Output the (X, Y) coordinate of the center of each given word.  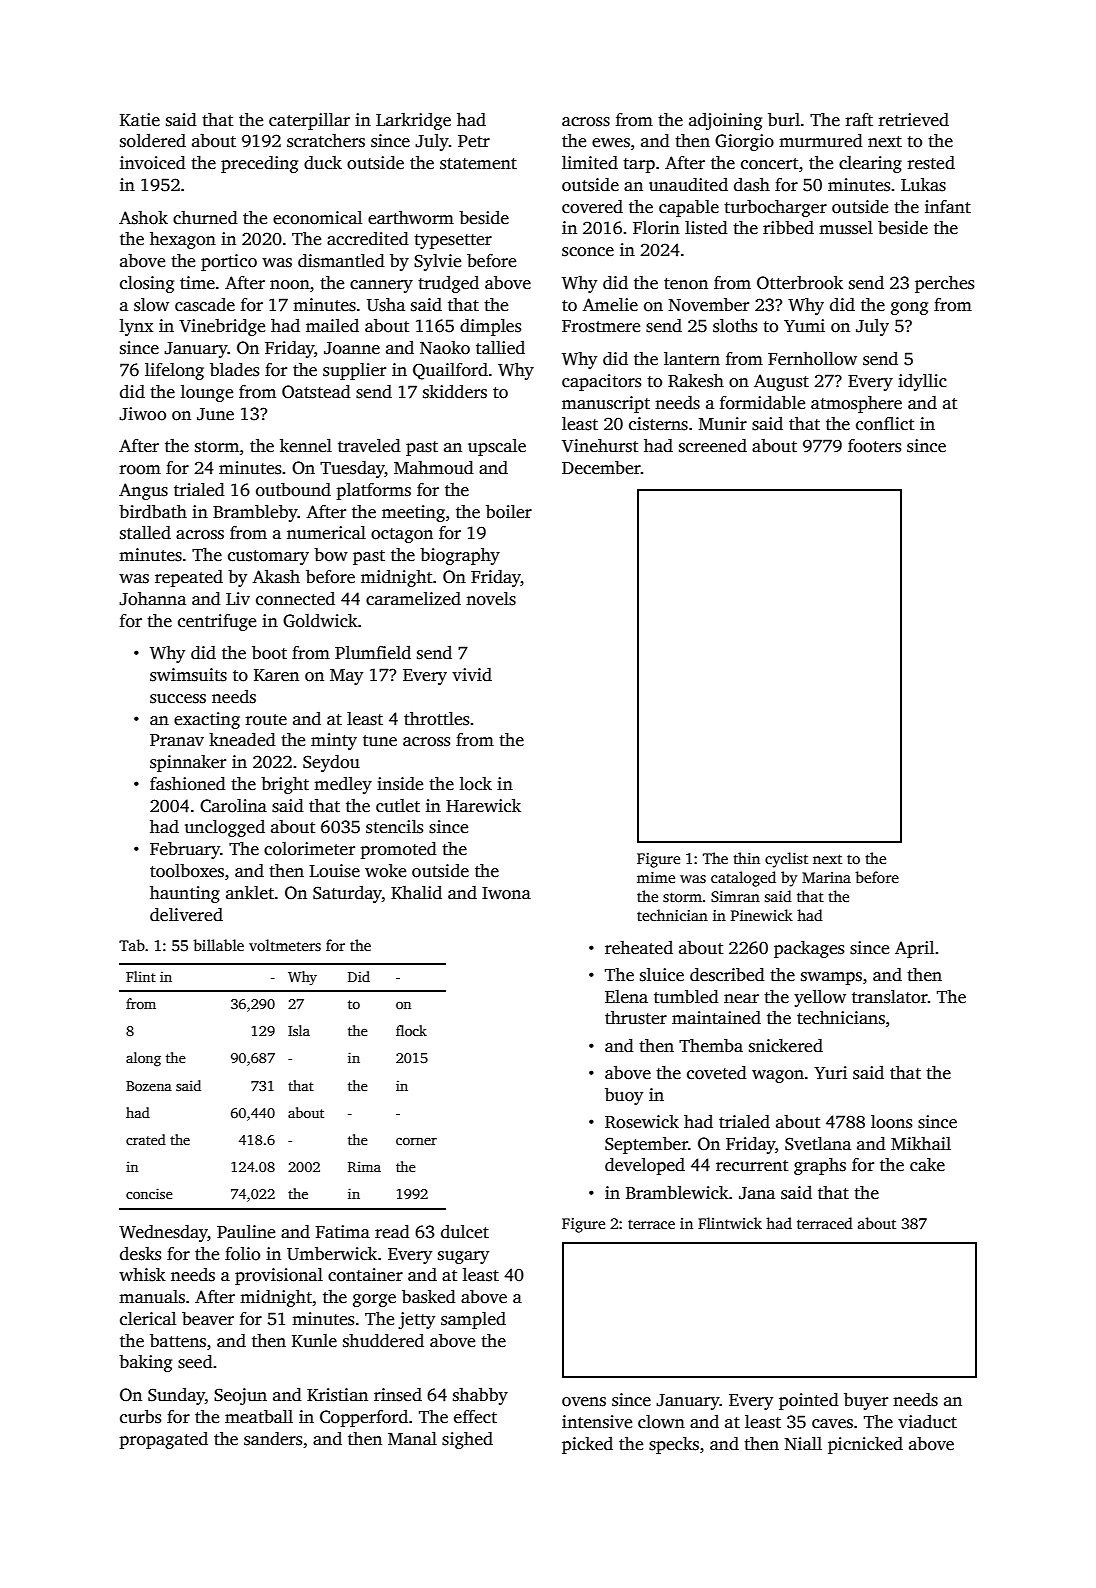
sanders (273, 1439)
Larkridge (413, 121)
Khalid (416, 893)
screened (713, 446)
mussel (846, 228)
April (914, 949)
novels (491, 599)
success (178, 699)
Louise (335, 871)
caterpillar (309, 121)
